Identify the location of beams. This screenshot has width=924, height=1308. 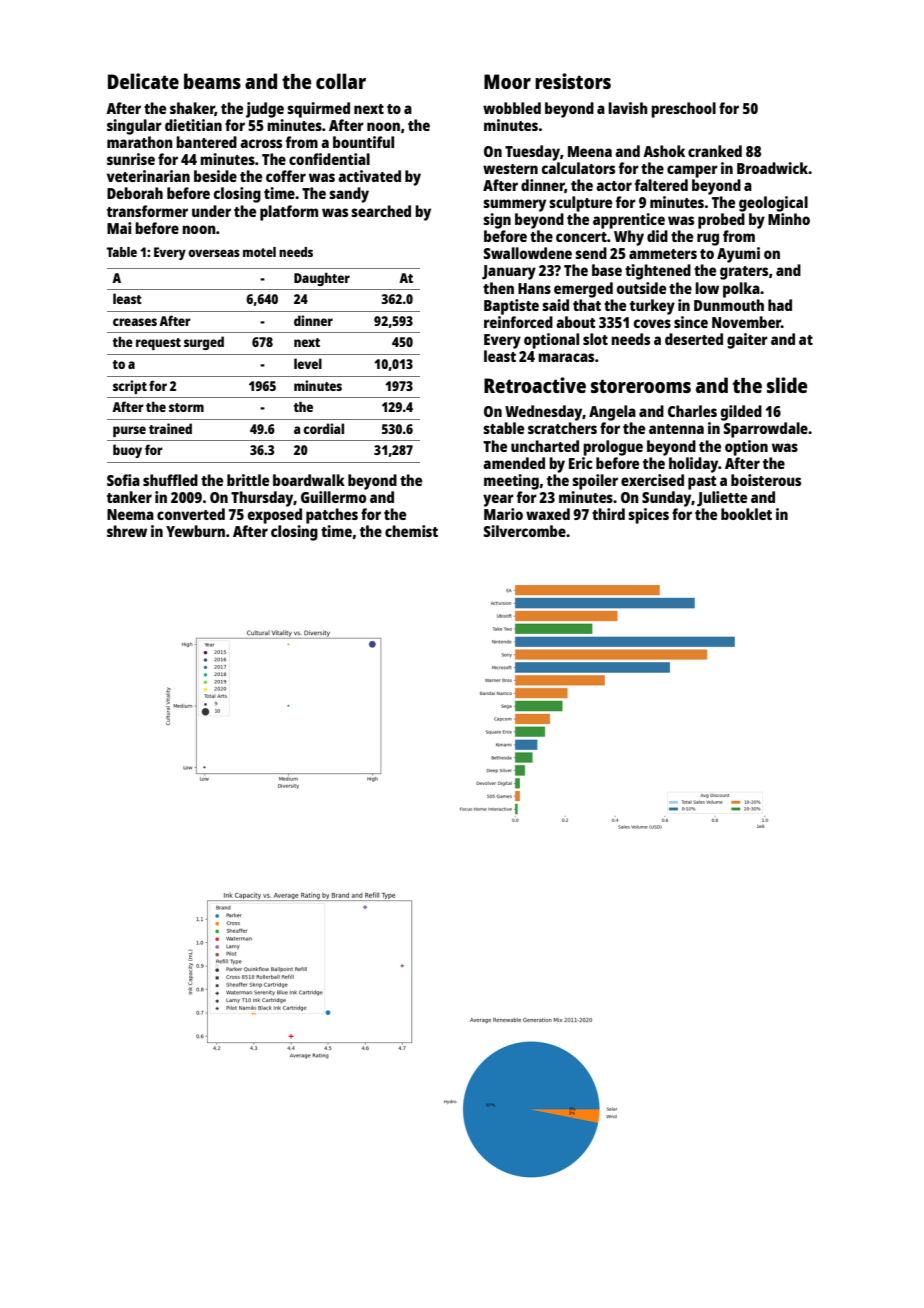
(212, 81).
